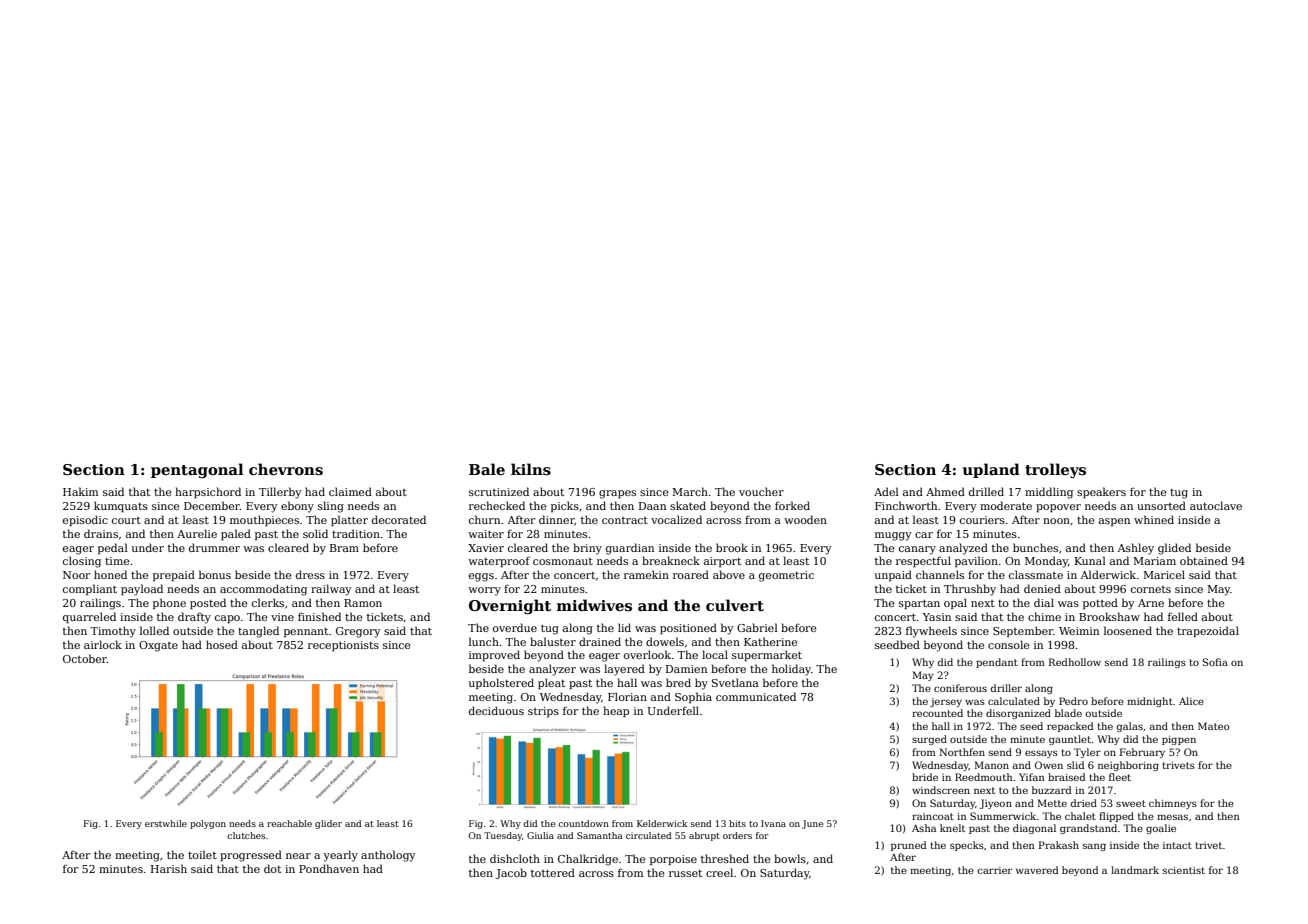 The image size is (1308, 924). What do you see at coordinates (917, 550) in the document?
I see `canary` at bounding box center [917, 550].
